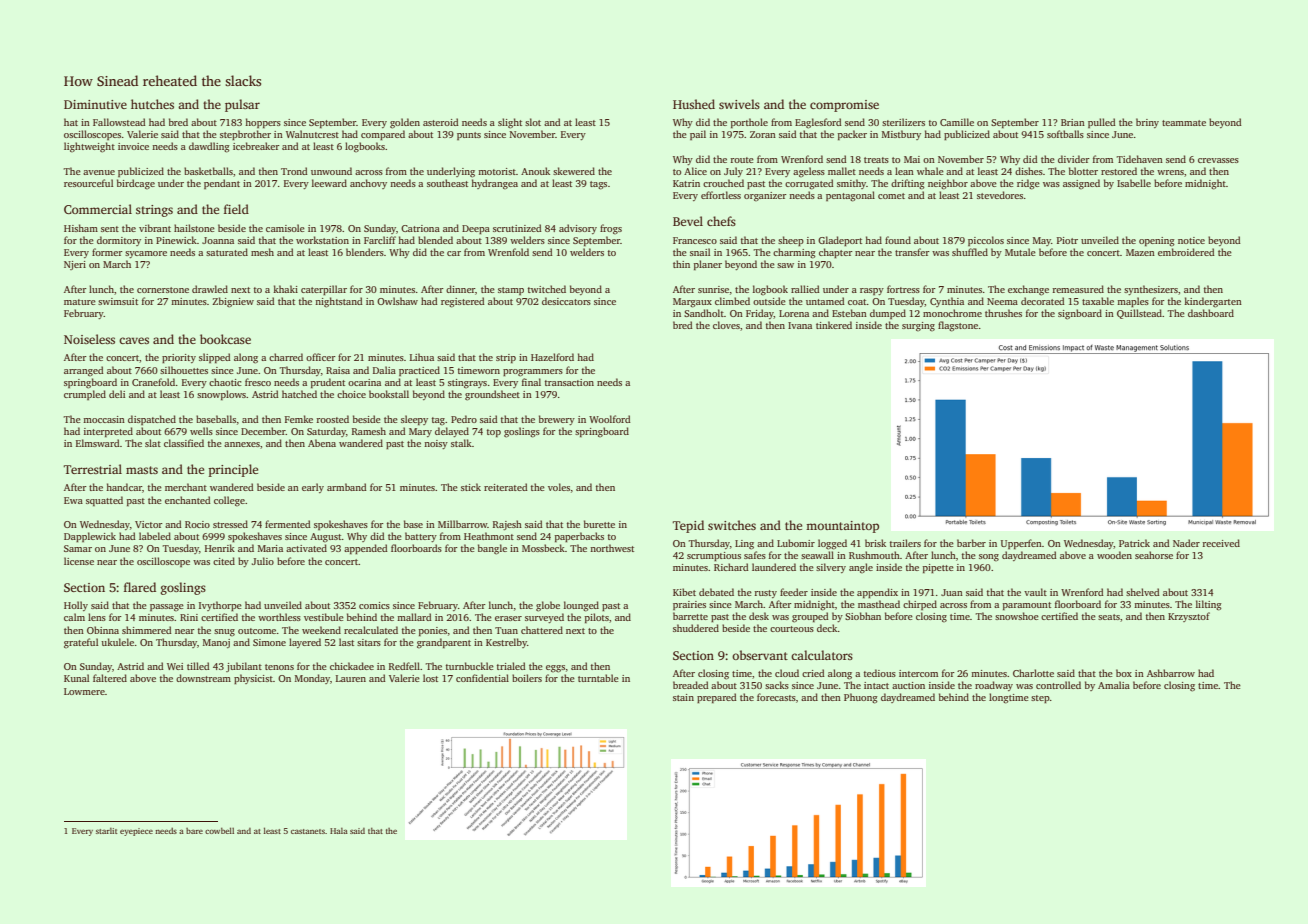 This image has height=924, width=1308. What do you see at coordinates (844, 106) in the image?
I see `compromise` at bounding box center [844, 106].
